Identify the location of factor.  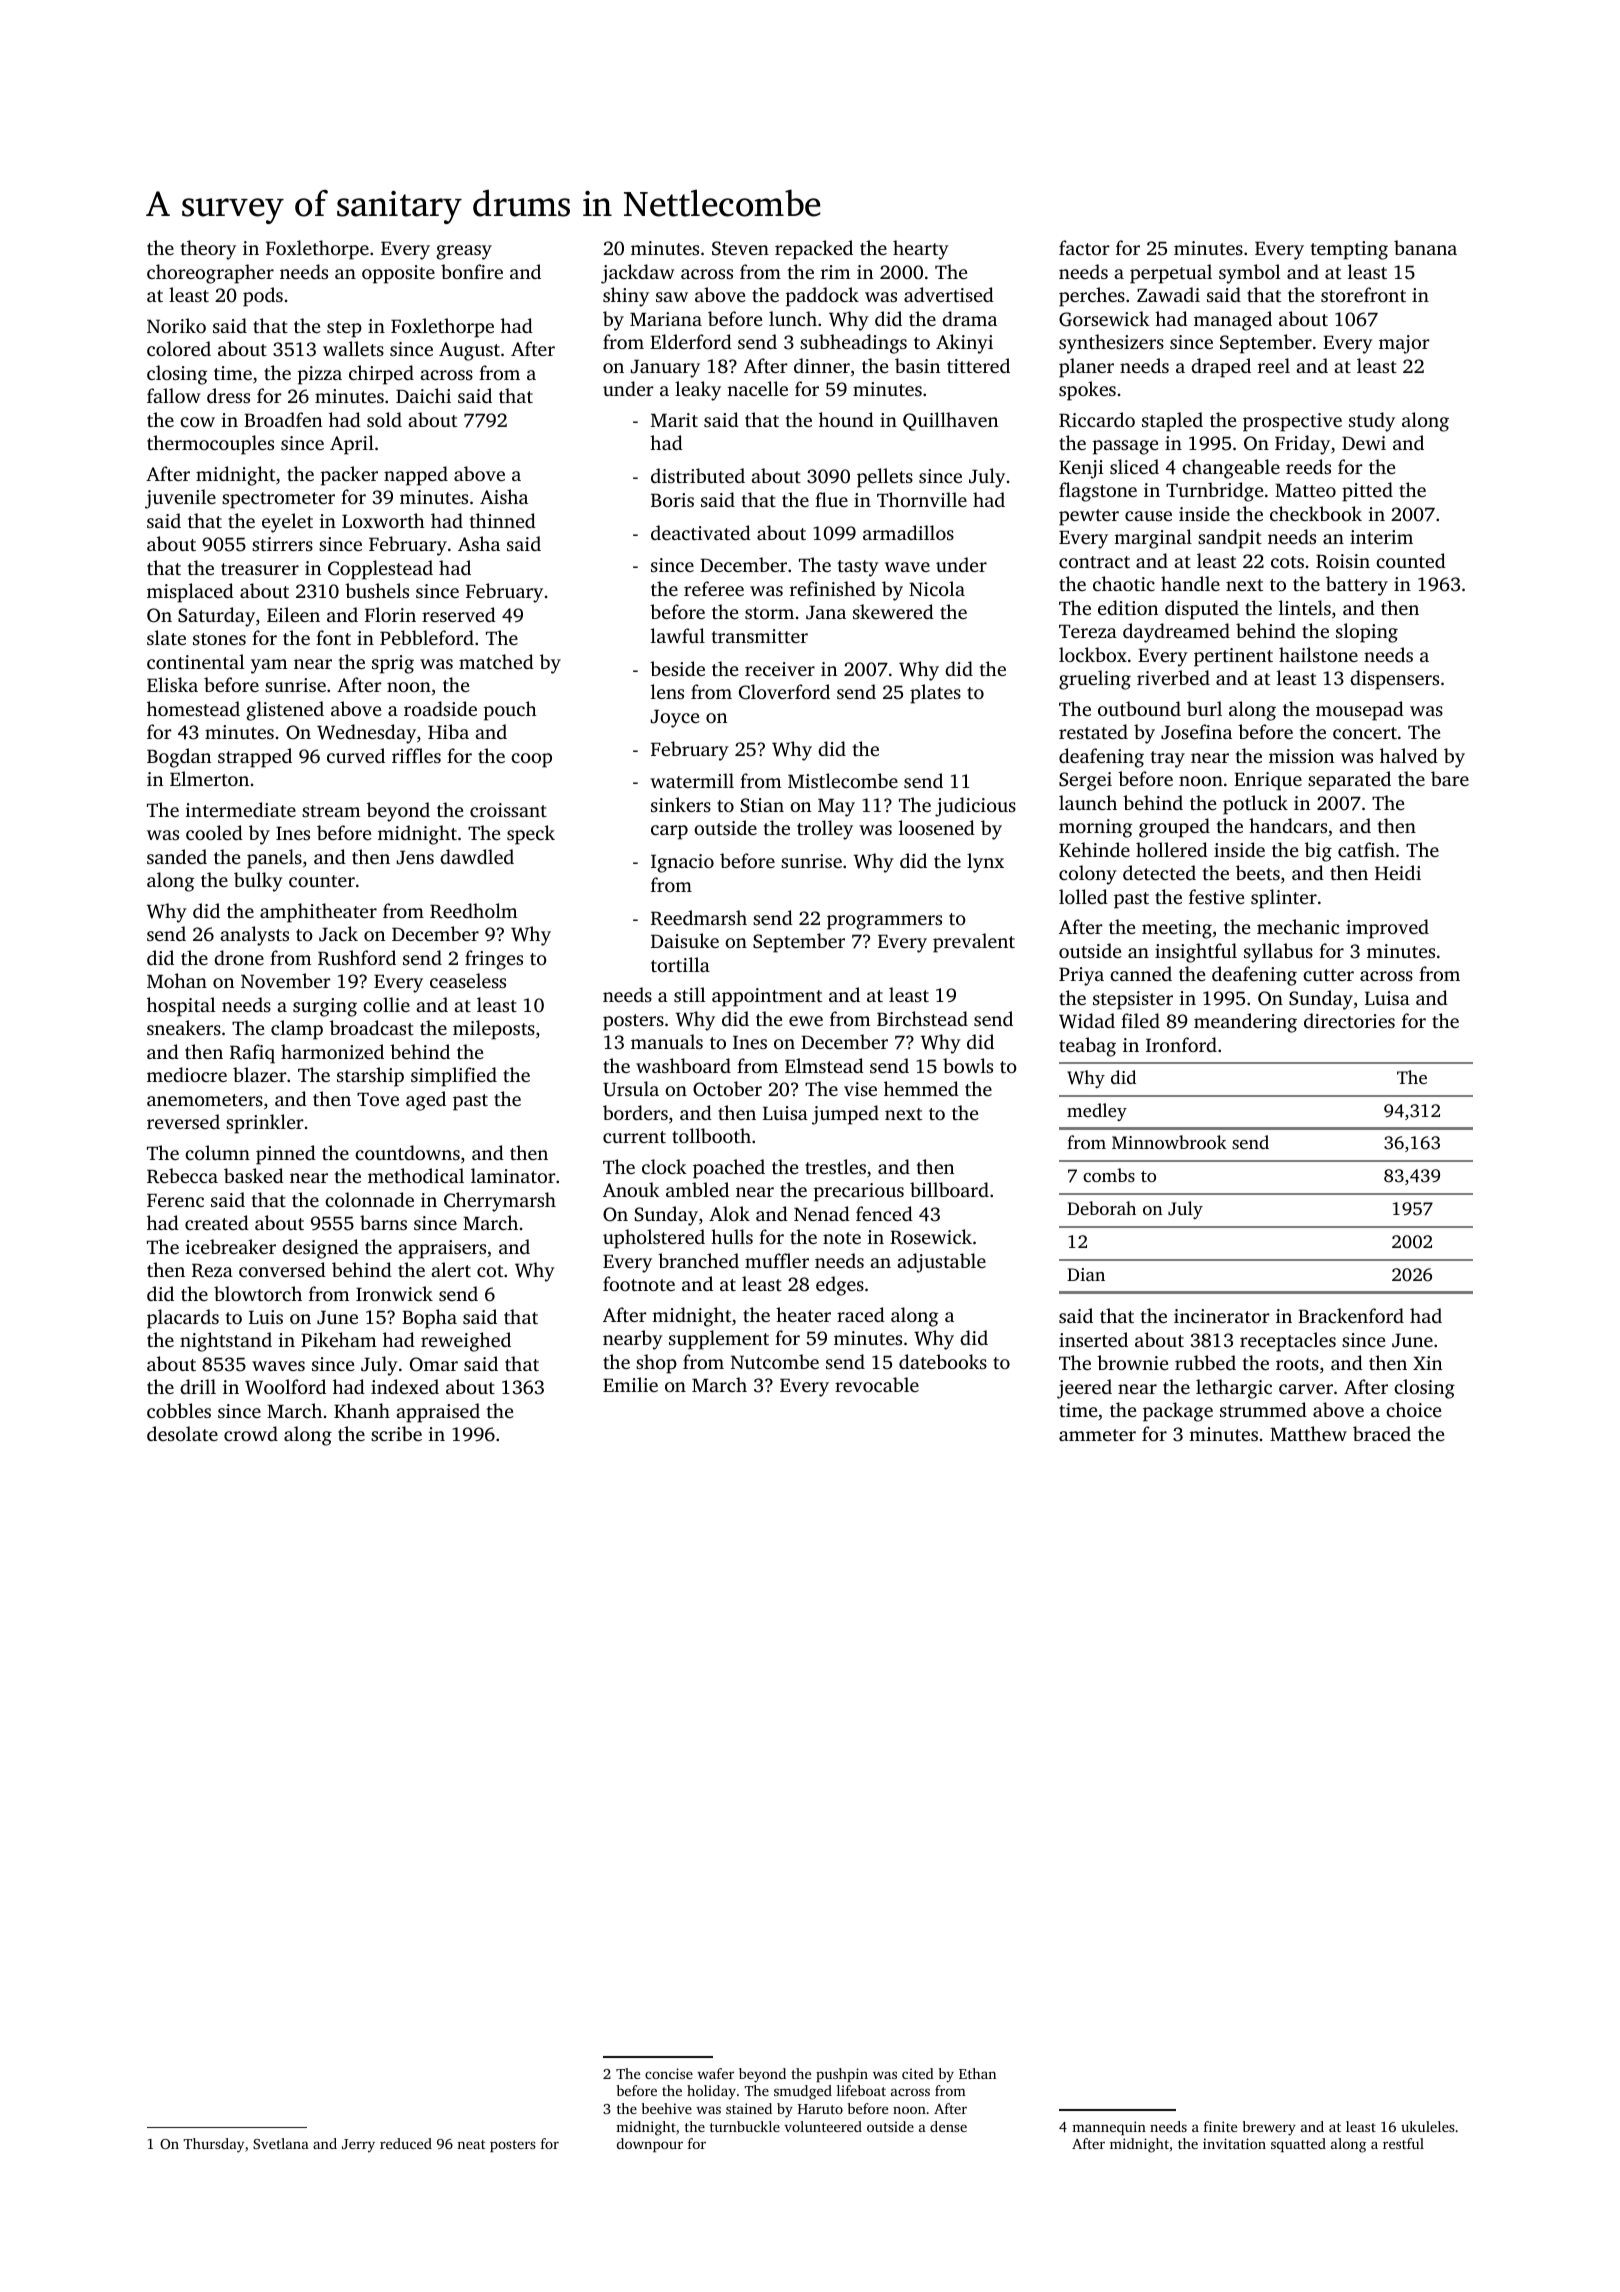
(1084, 247).
